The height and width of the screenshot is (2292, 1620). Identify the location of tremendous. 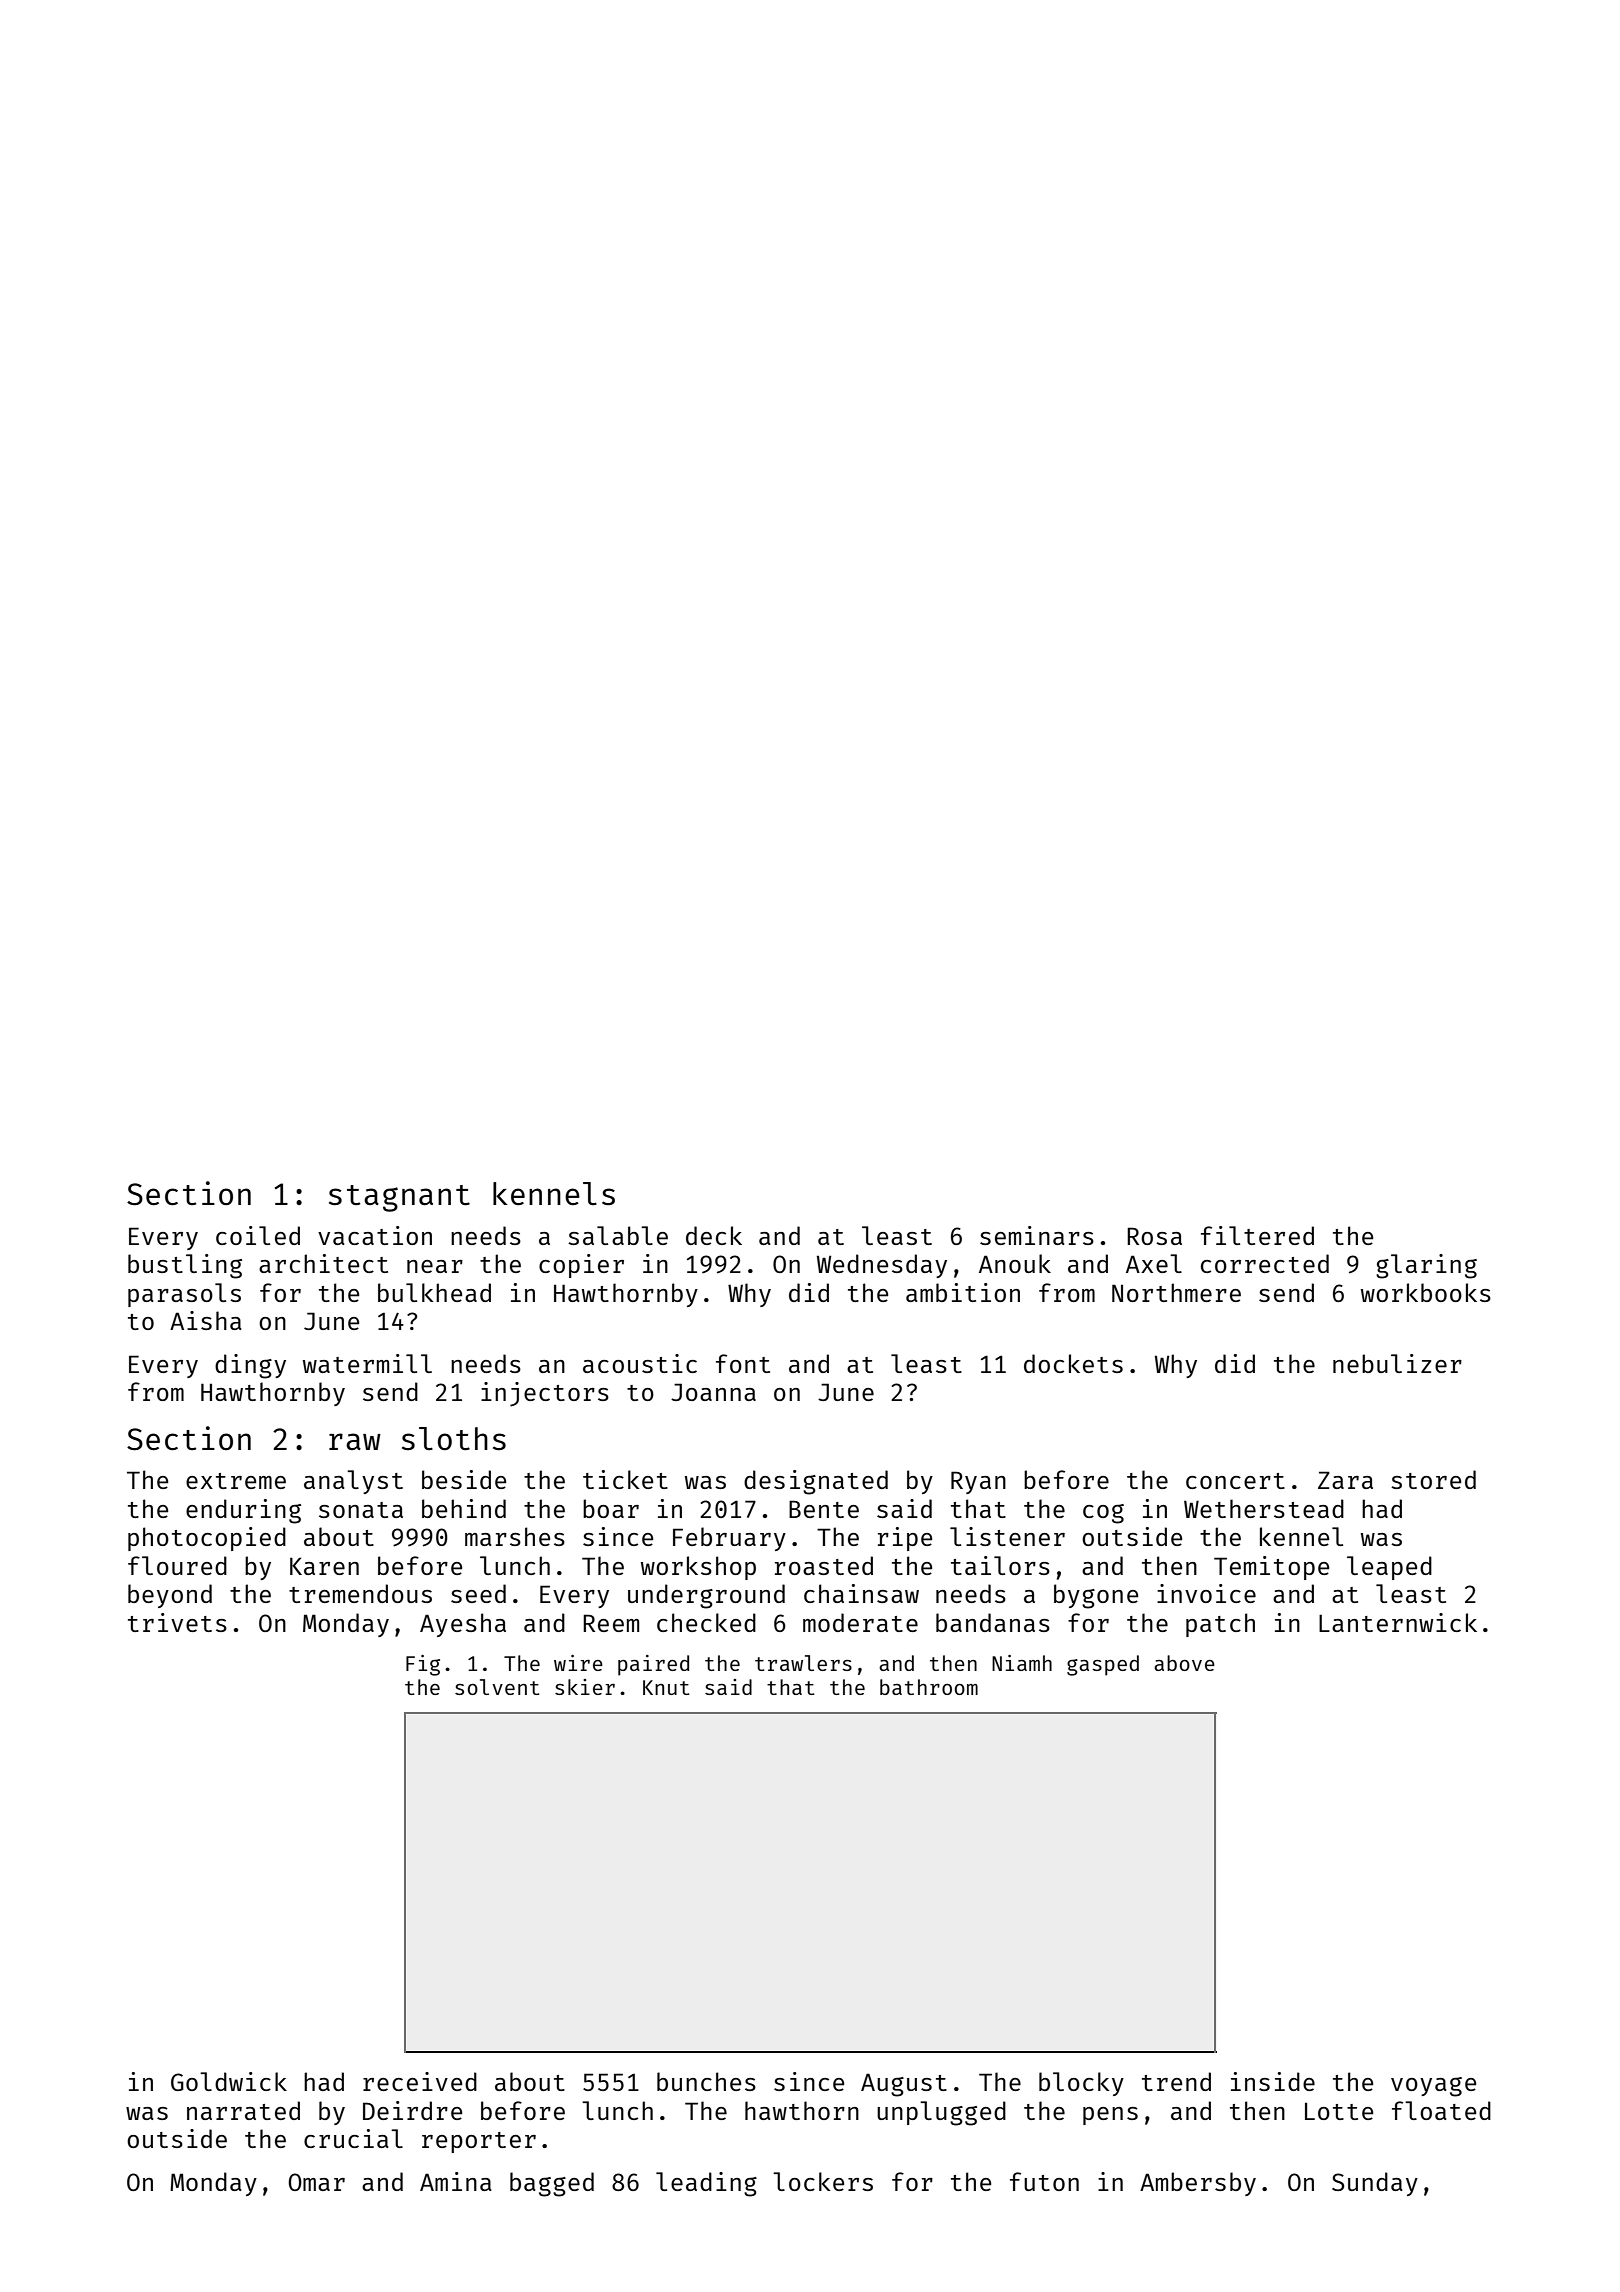
(360, 1593).
